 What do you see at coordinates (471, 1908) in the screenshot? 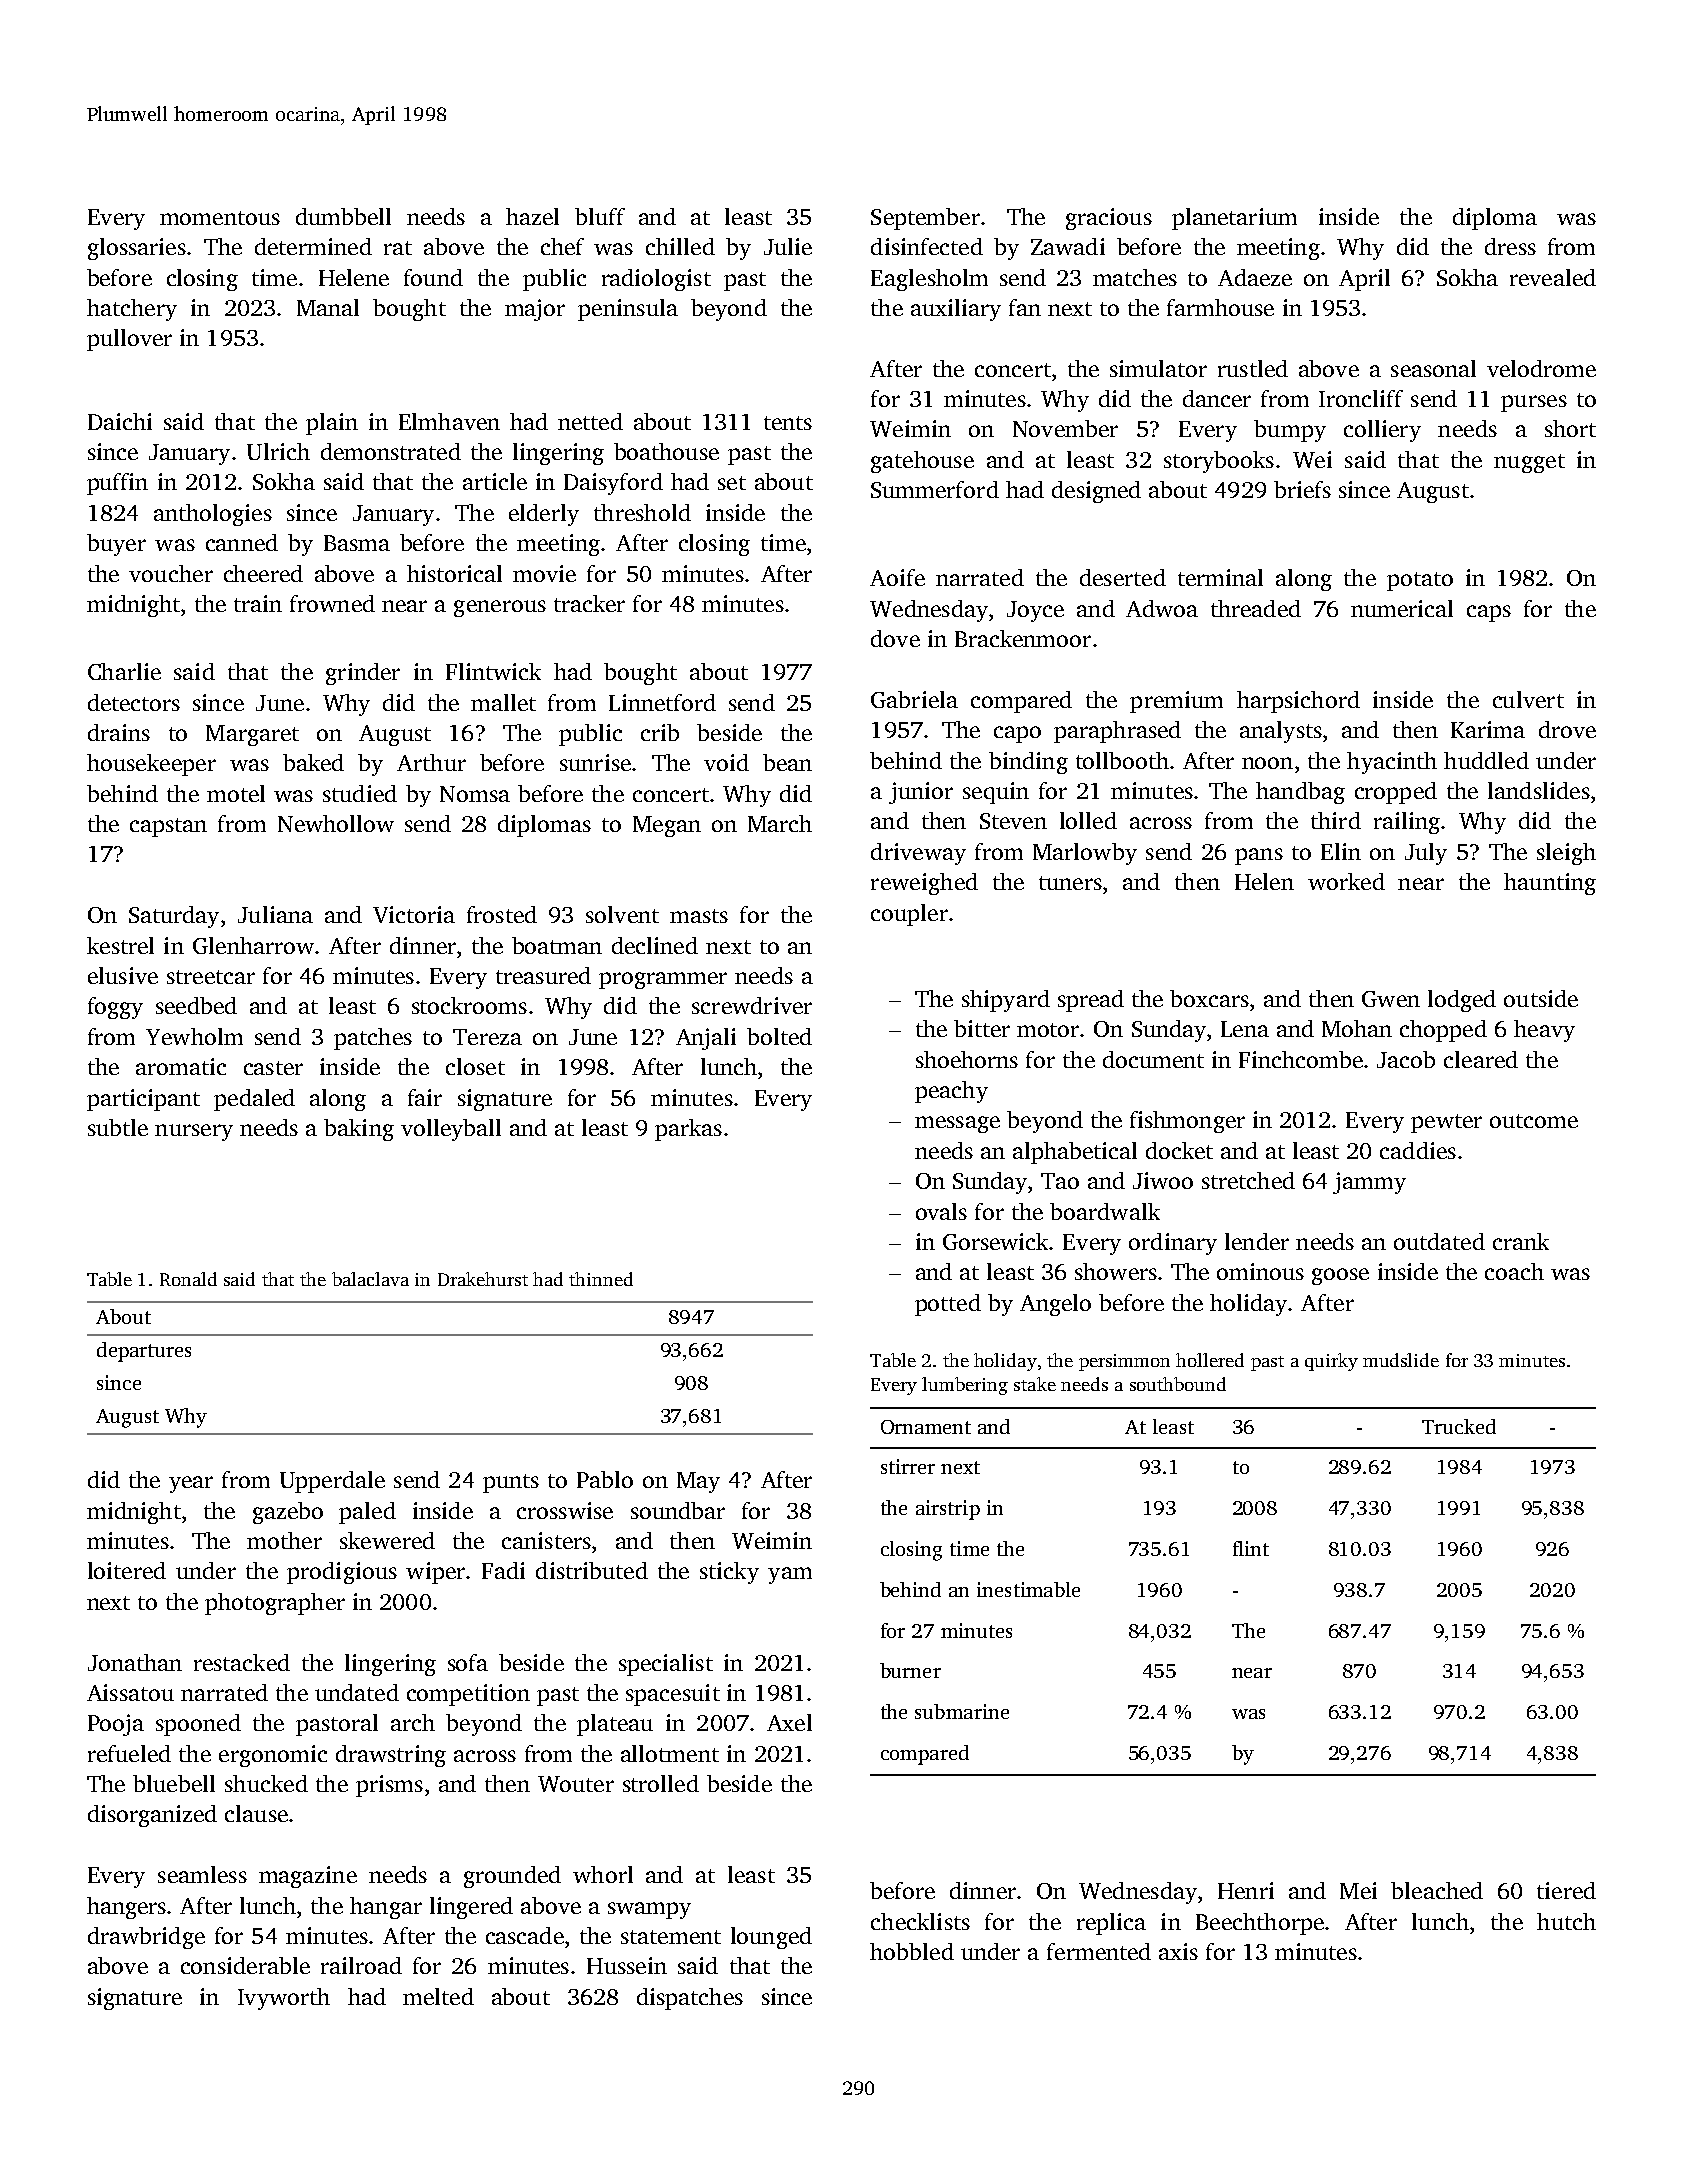
I see `lingered` at bounding box center [471, 1908].
